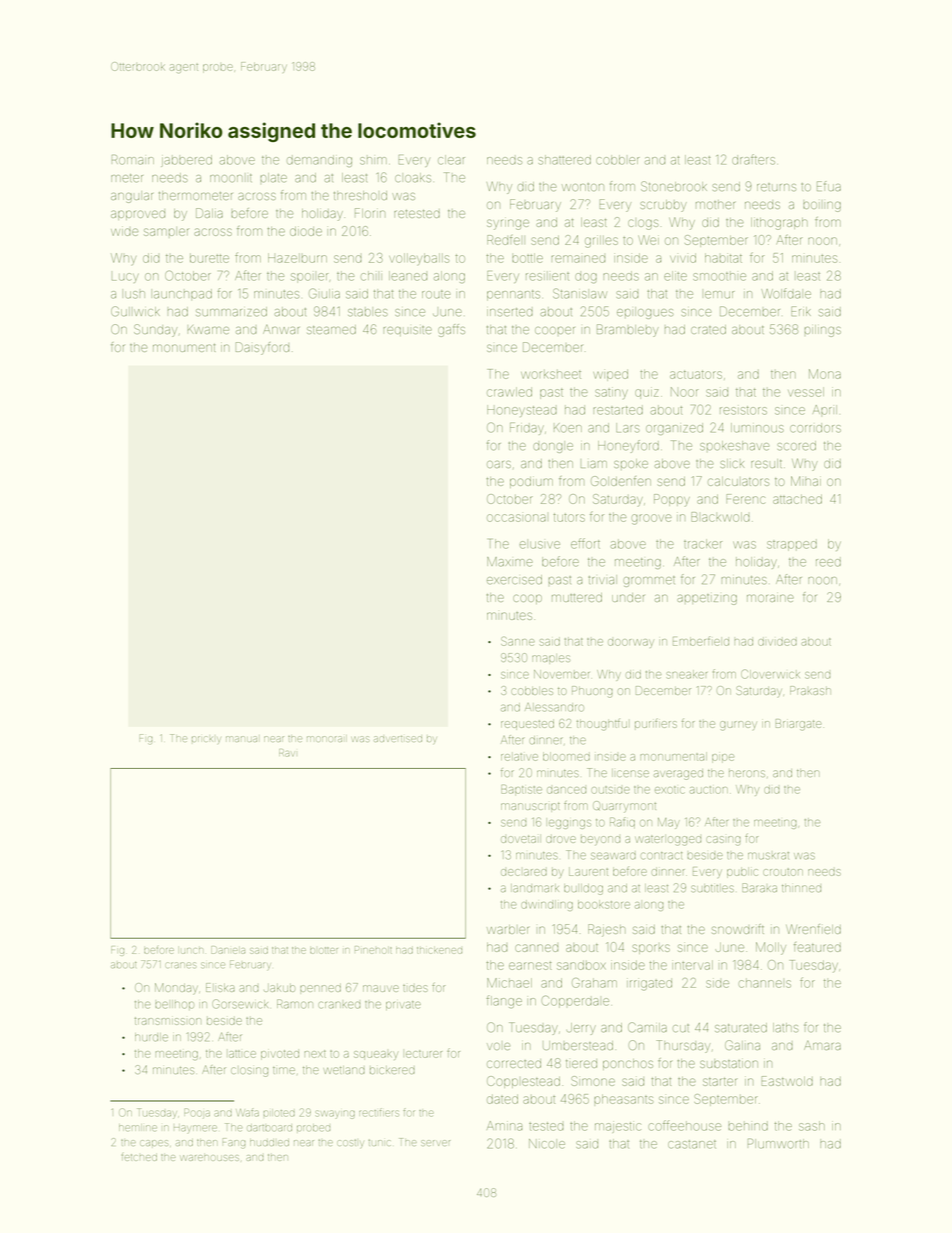 The width and height of the screenshot is (952, 1233). I want to click on April, so click(825, 410).
